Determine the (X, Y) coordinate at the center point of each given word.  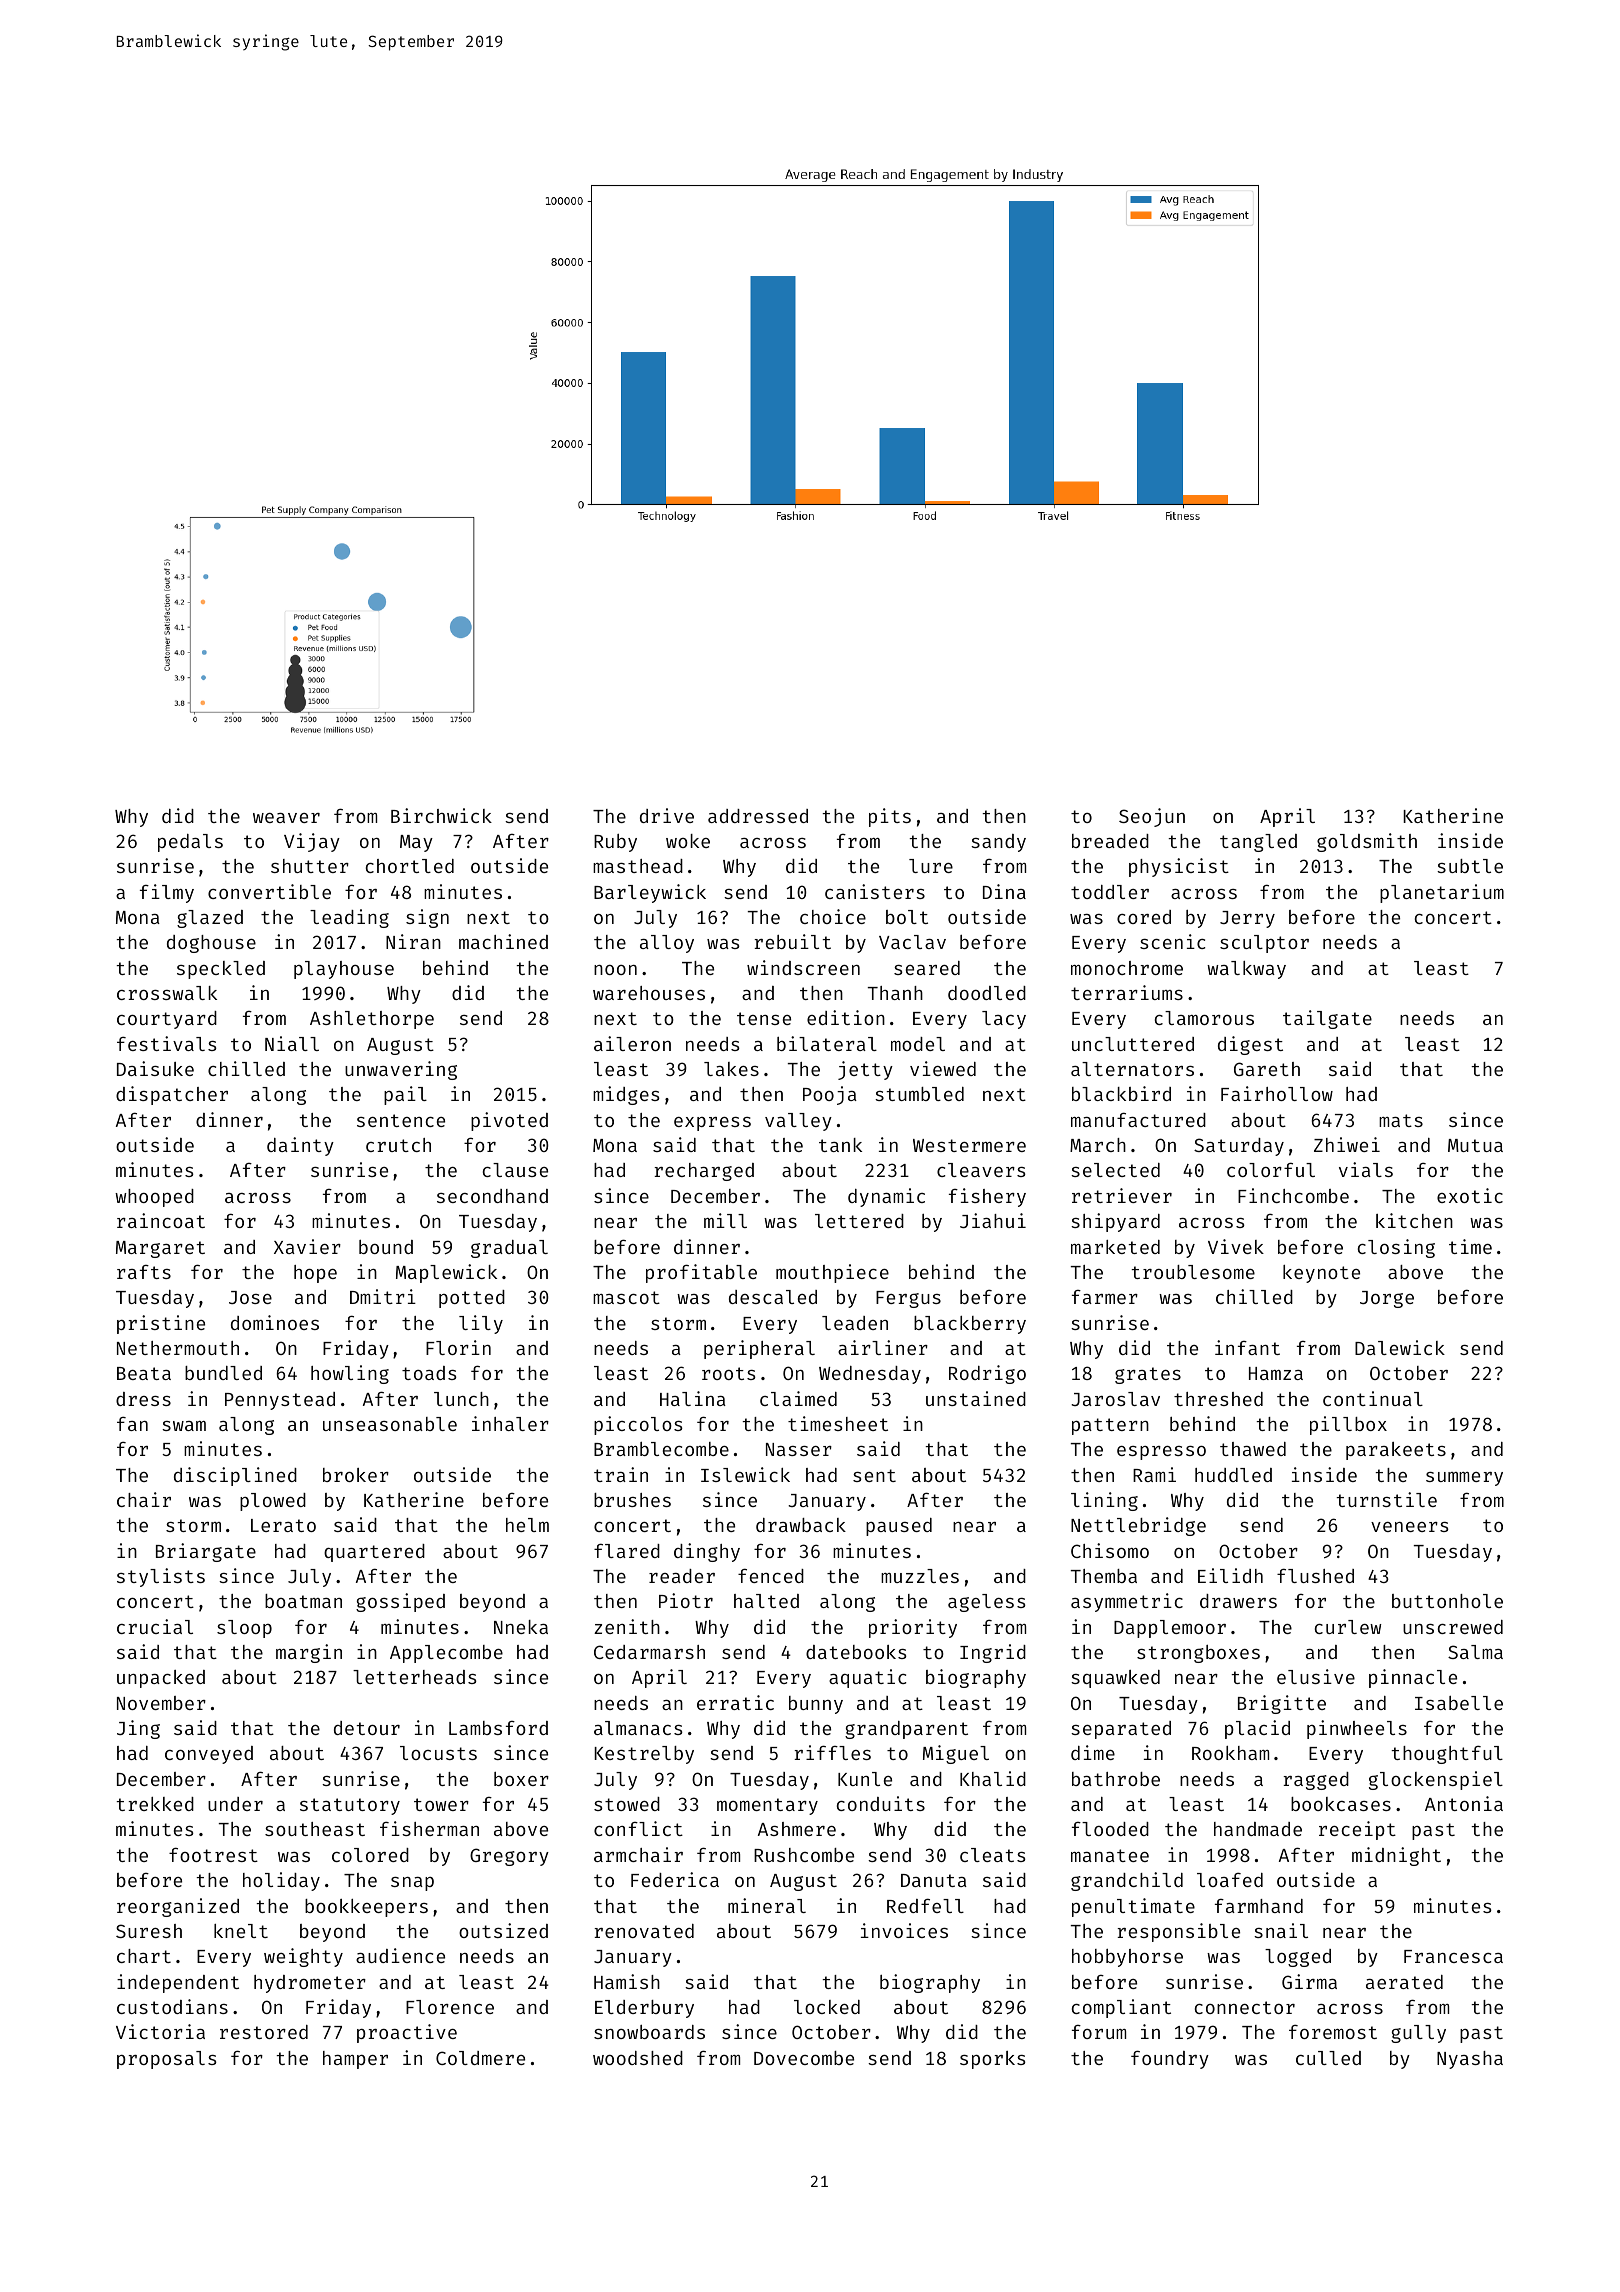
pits (890, 817)
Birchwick (441, 815)
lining (1104, 1501)
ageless (987, 1603)
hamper (355, 2060)
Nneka (521, 1627)
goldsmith (1367, 842)
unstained (976, 1398)
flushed (1315, 1576)
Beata (144, 1373)
